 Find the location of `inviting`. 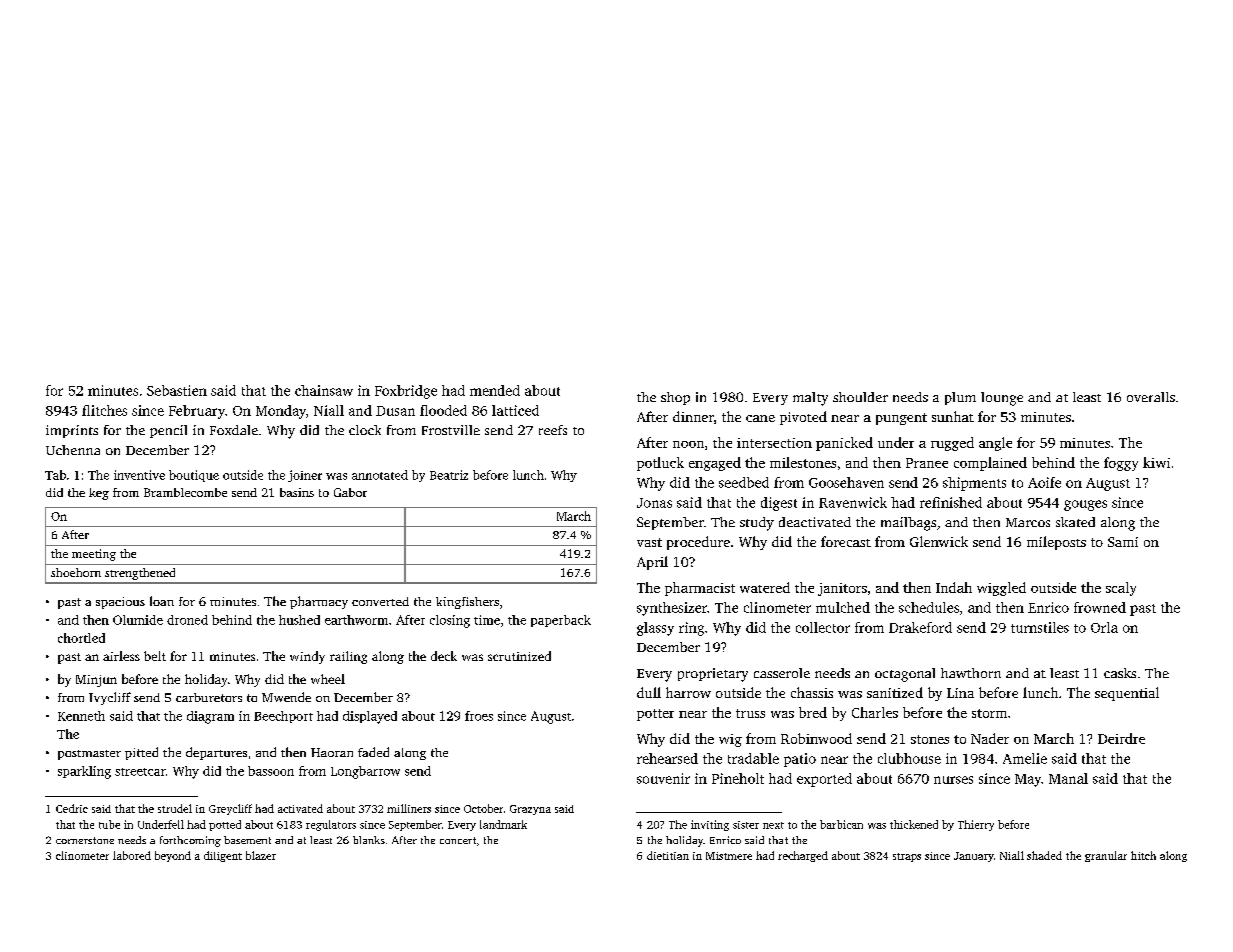

inviting is located at coordinates (710, 825).
